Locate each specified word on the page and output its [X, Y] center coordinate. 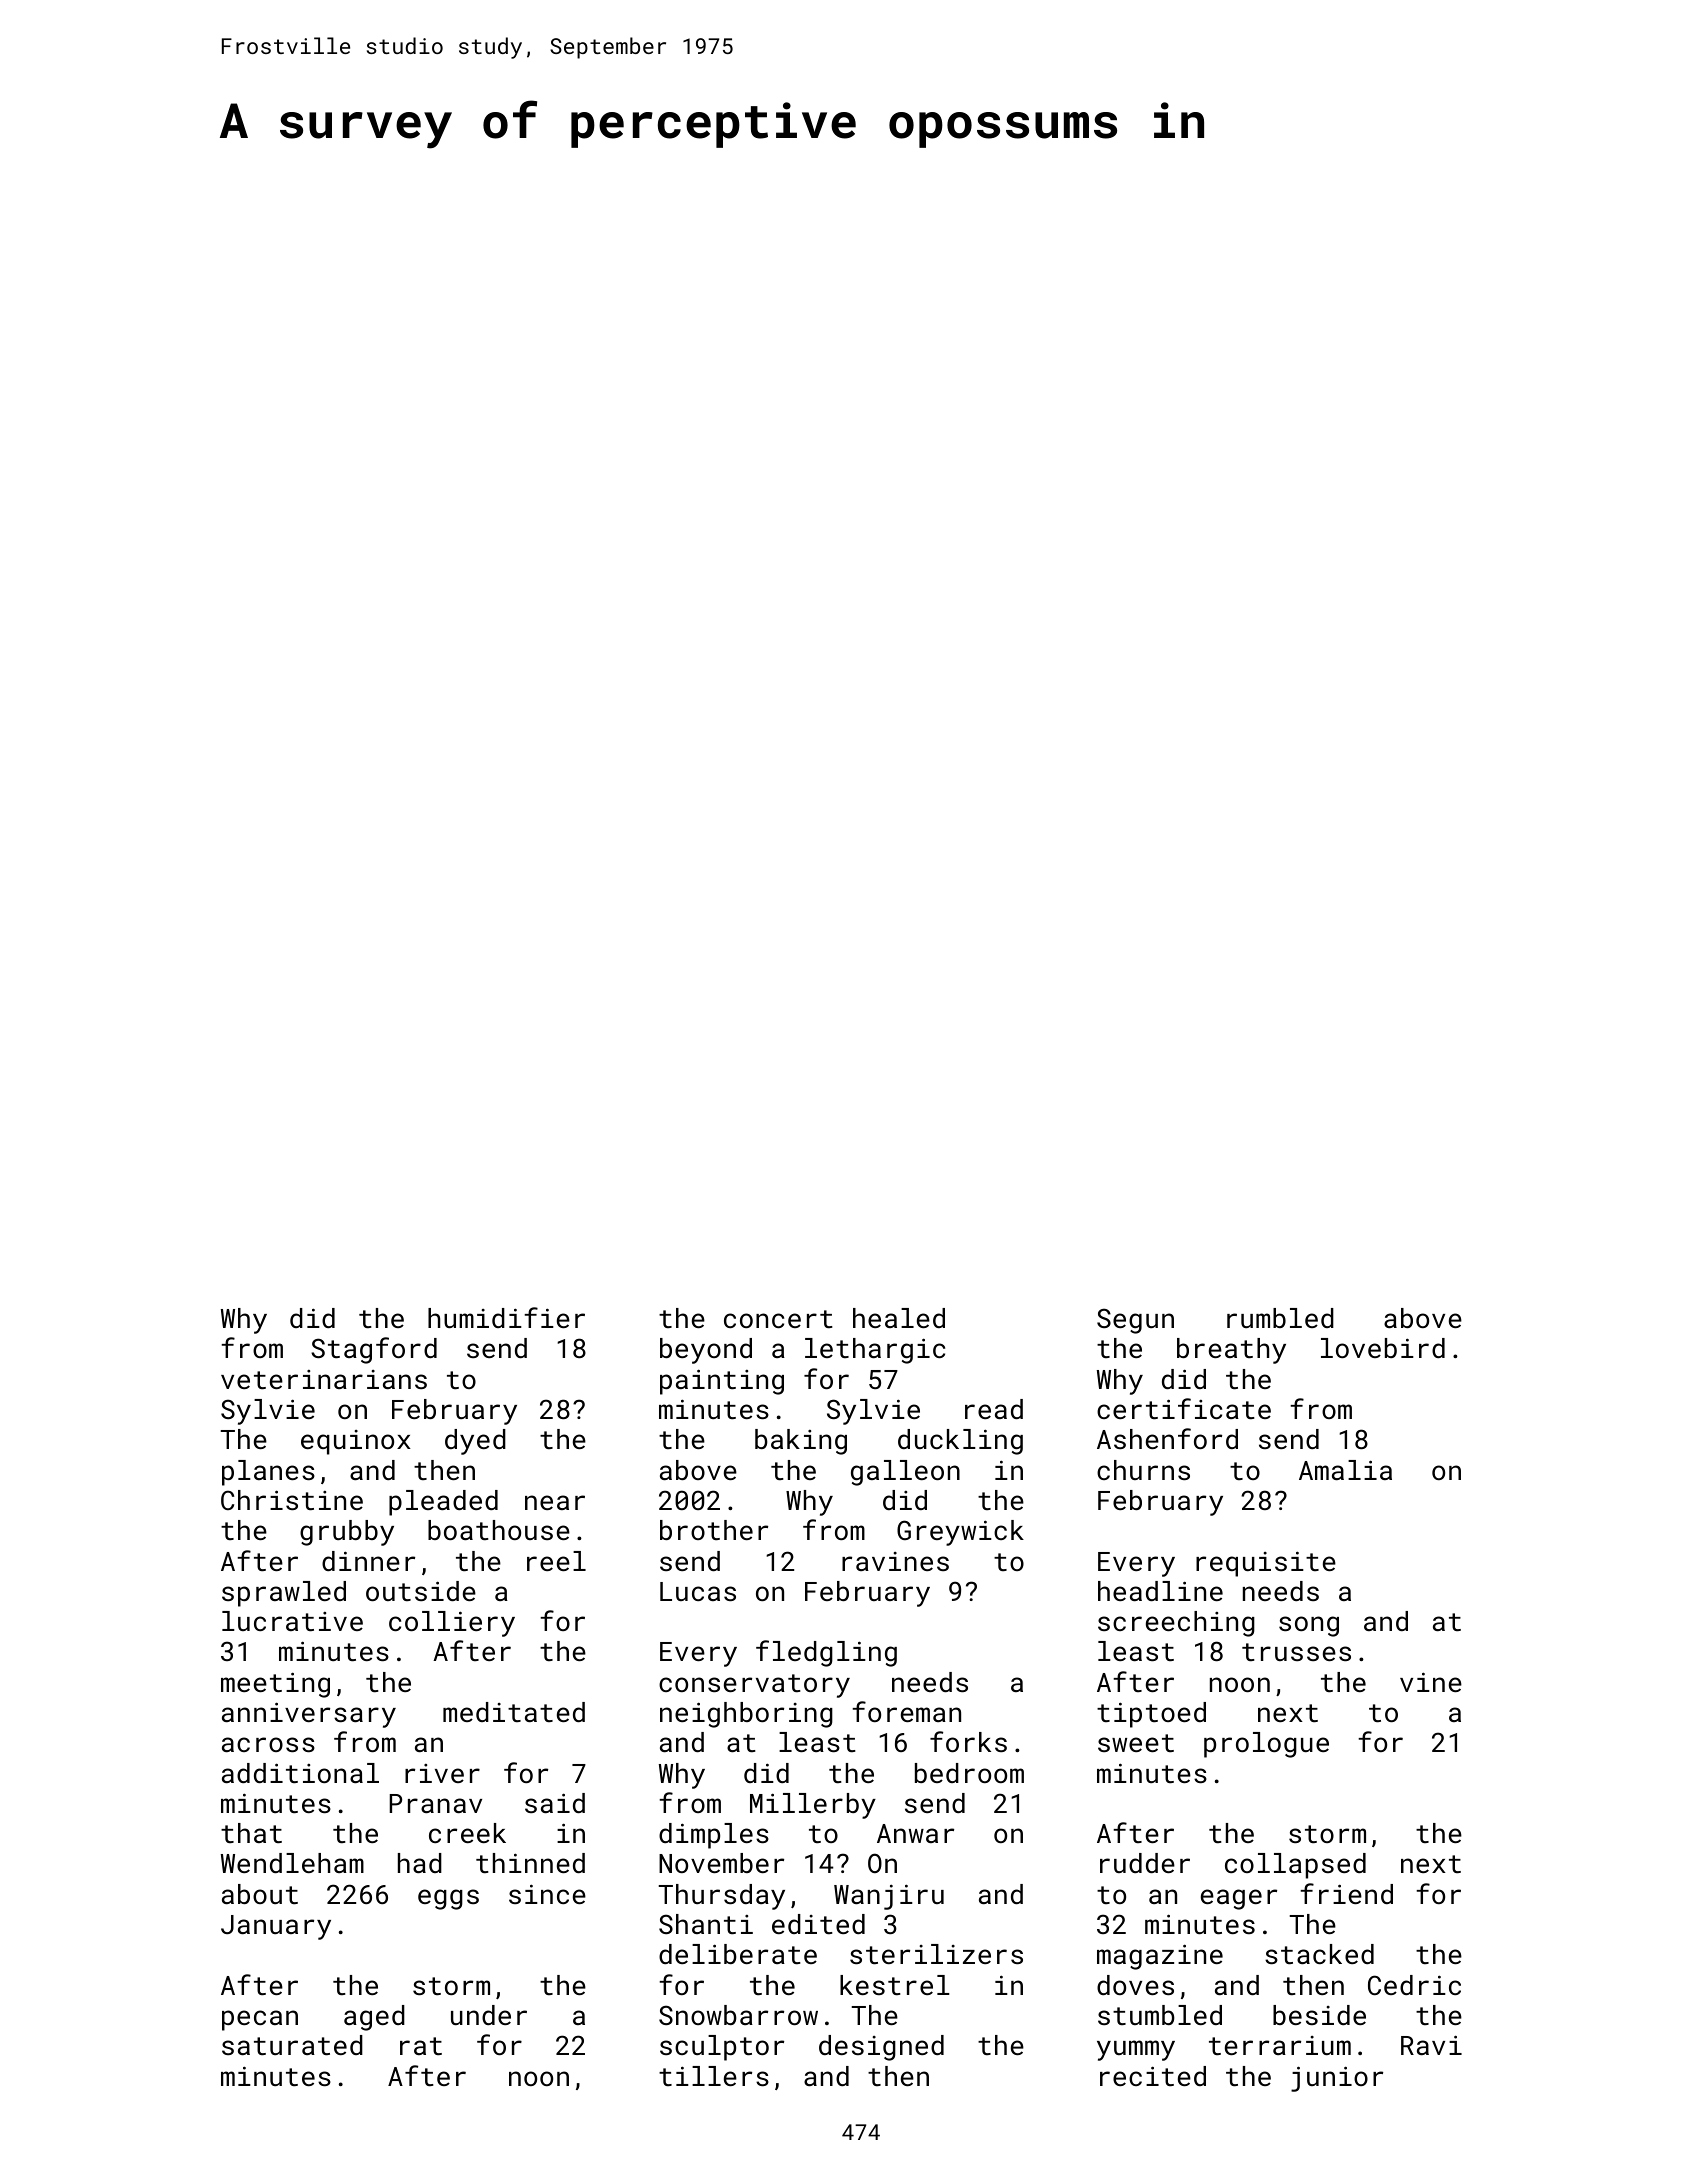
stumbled [1160, 2015]
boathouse [499, 1530]
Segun [1135, 1321]
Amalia [1345, 1470]
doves [1135, 1985]
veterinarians [324, 1379]
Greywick [960, 1533]
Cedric [1414, 1985]
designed [881, 2048]
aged [374, 2018]
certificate [1184, 1409]
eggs [448, 1899]
